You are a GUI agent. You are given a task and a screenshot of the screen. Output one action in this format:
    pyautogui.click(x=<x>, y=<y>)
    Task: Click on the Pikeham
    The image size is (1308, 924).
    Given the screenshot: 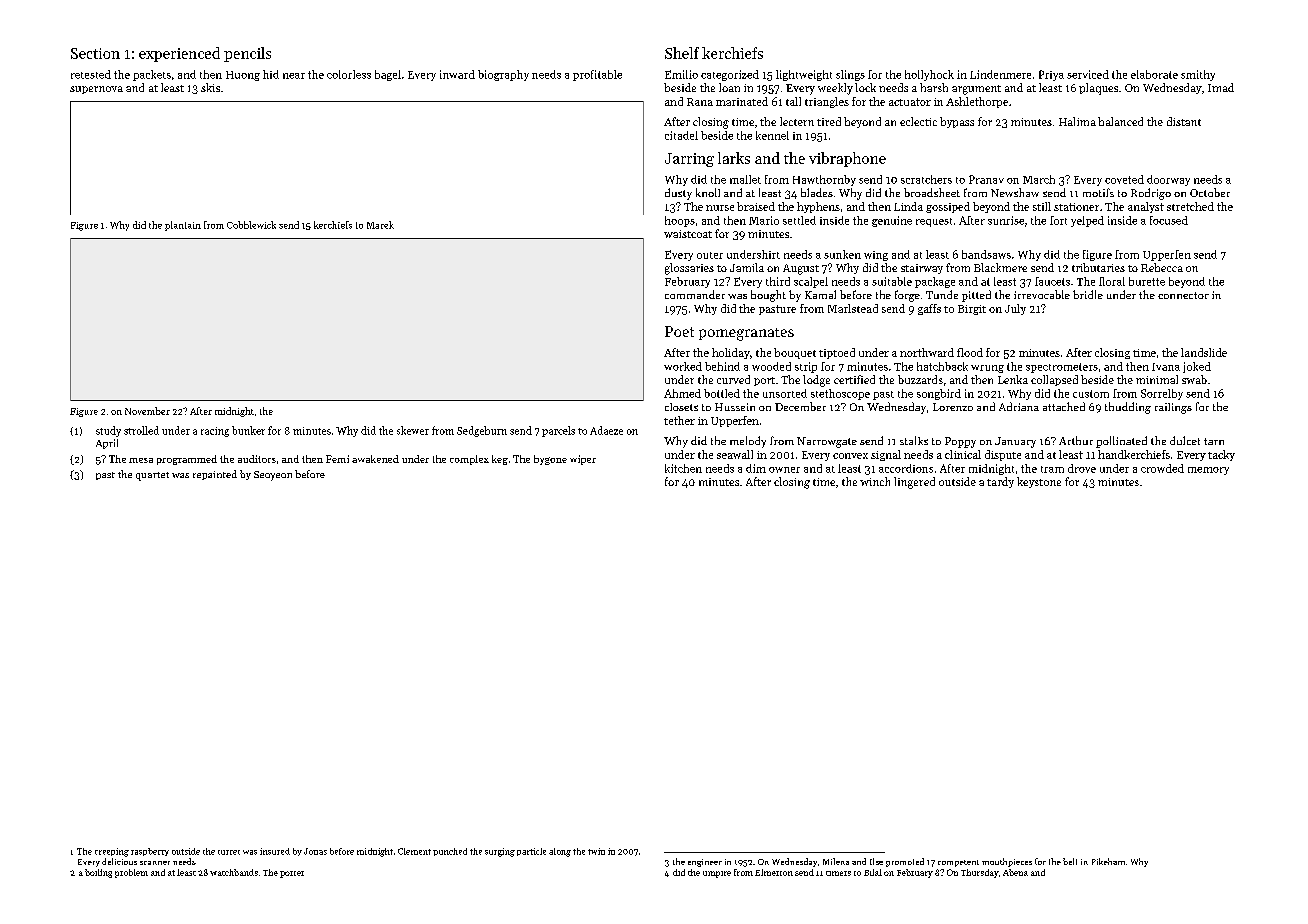 What is the action you would take?
    pyautogui.click(x=1108, y=861)
